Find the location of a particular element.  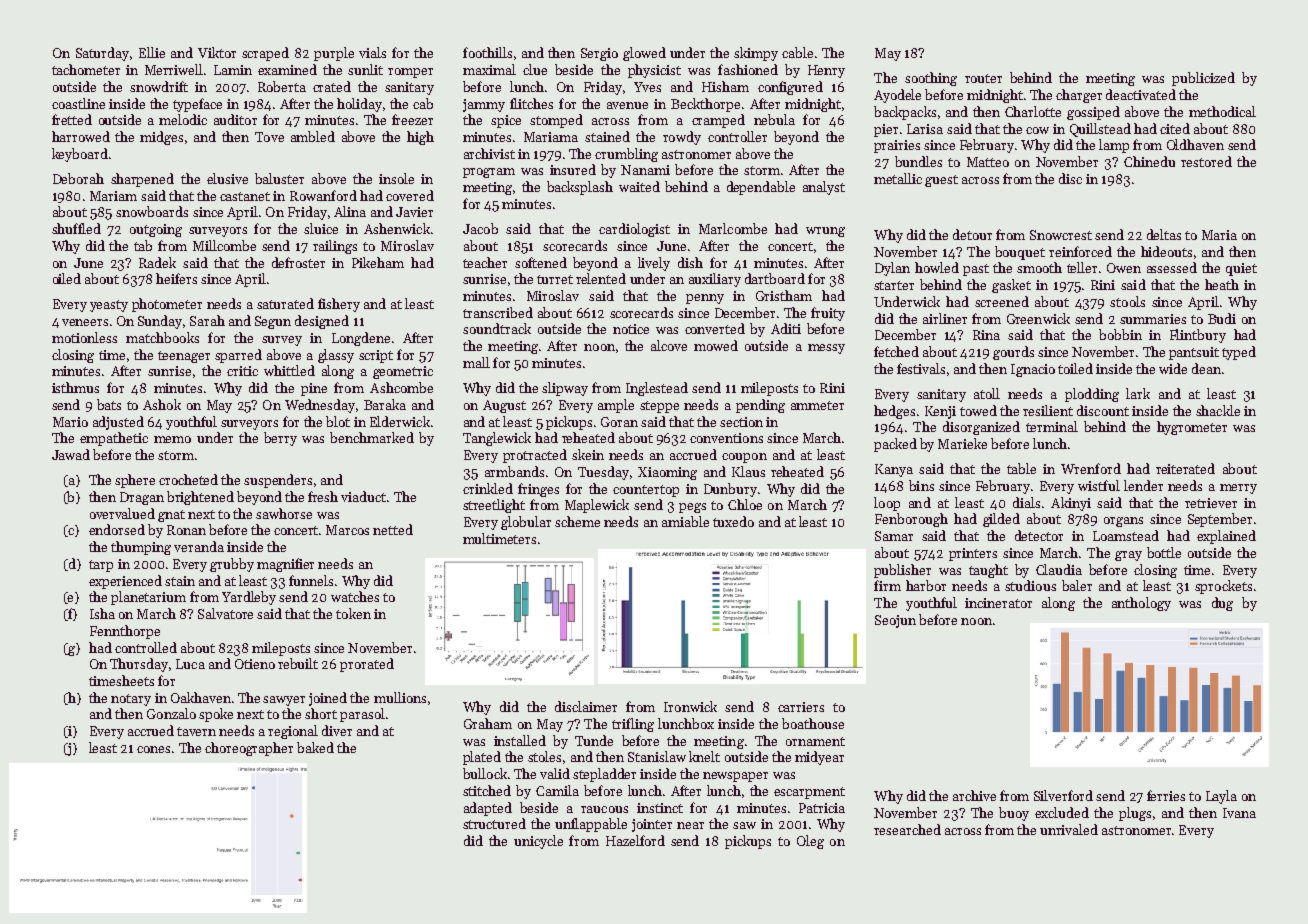

Hazelford is located at coordinates (635, 840).
